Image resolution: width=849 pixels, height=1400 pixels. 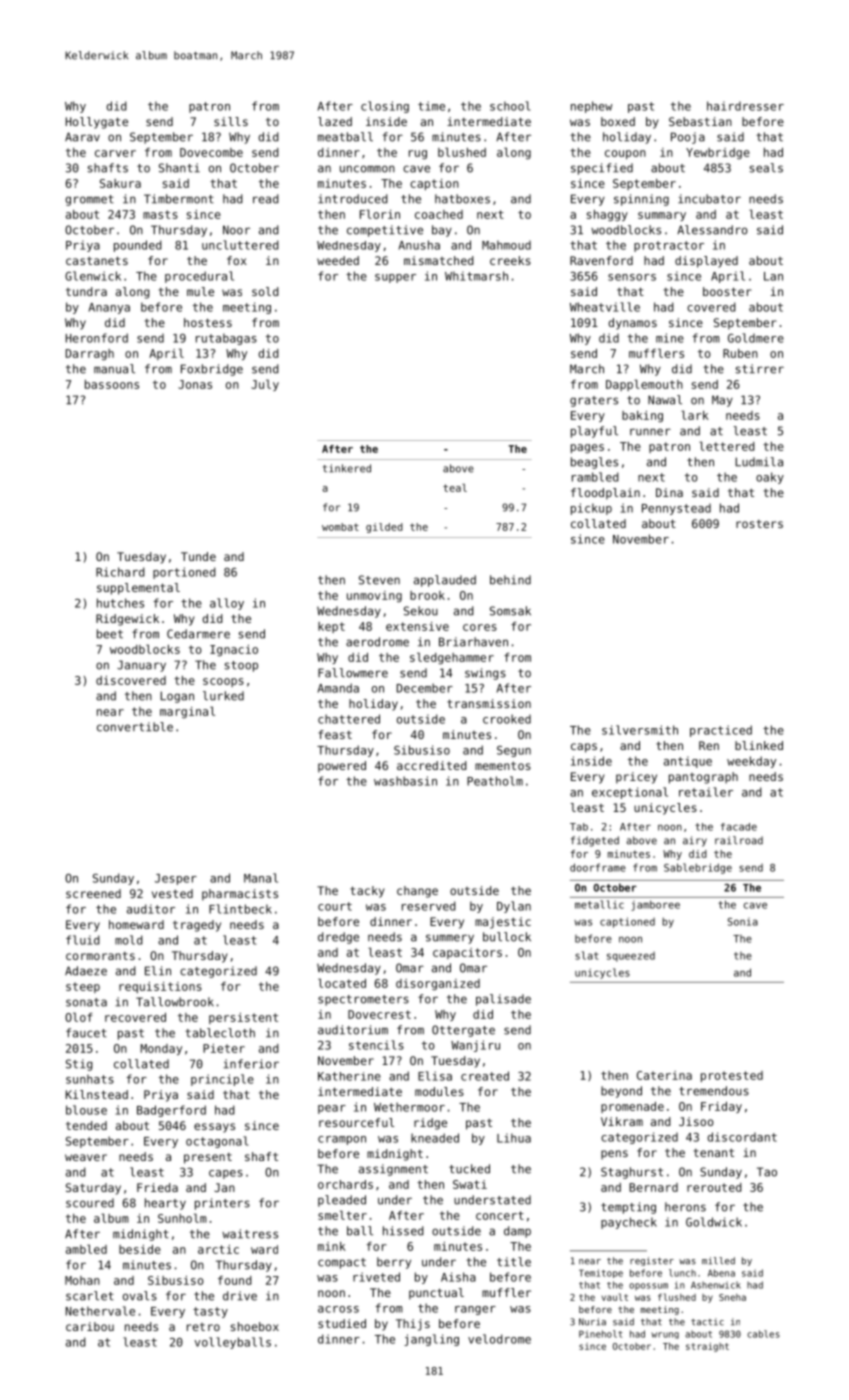 I want to click on Jonas, so click(x=195, y=384).
